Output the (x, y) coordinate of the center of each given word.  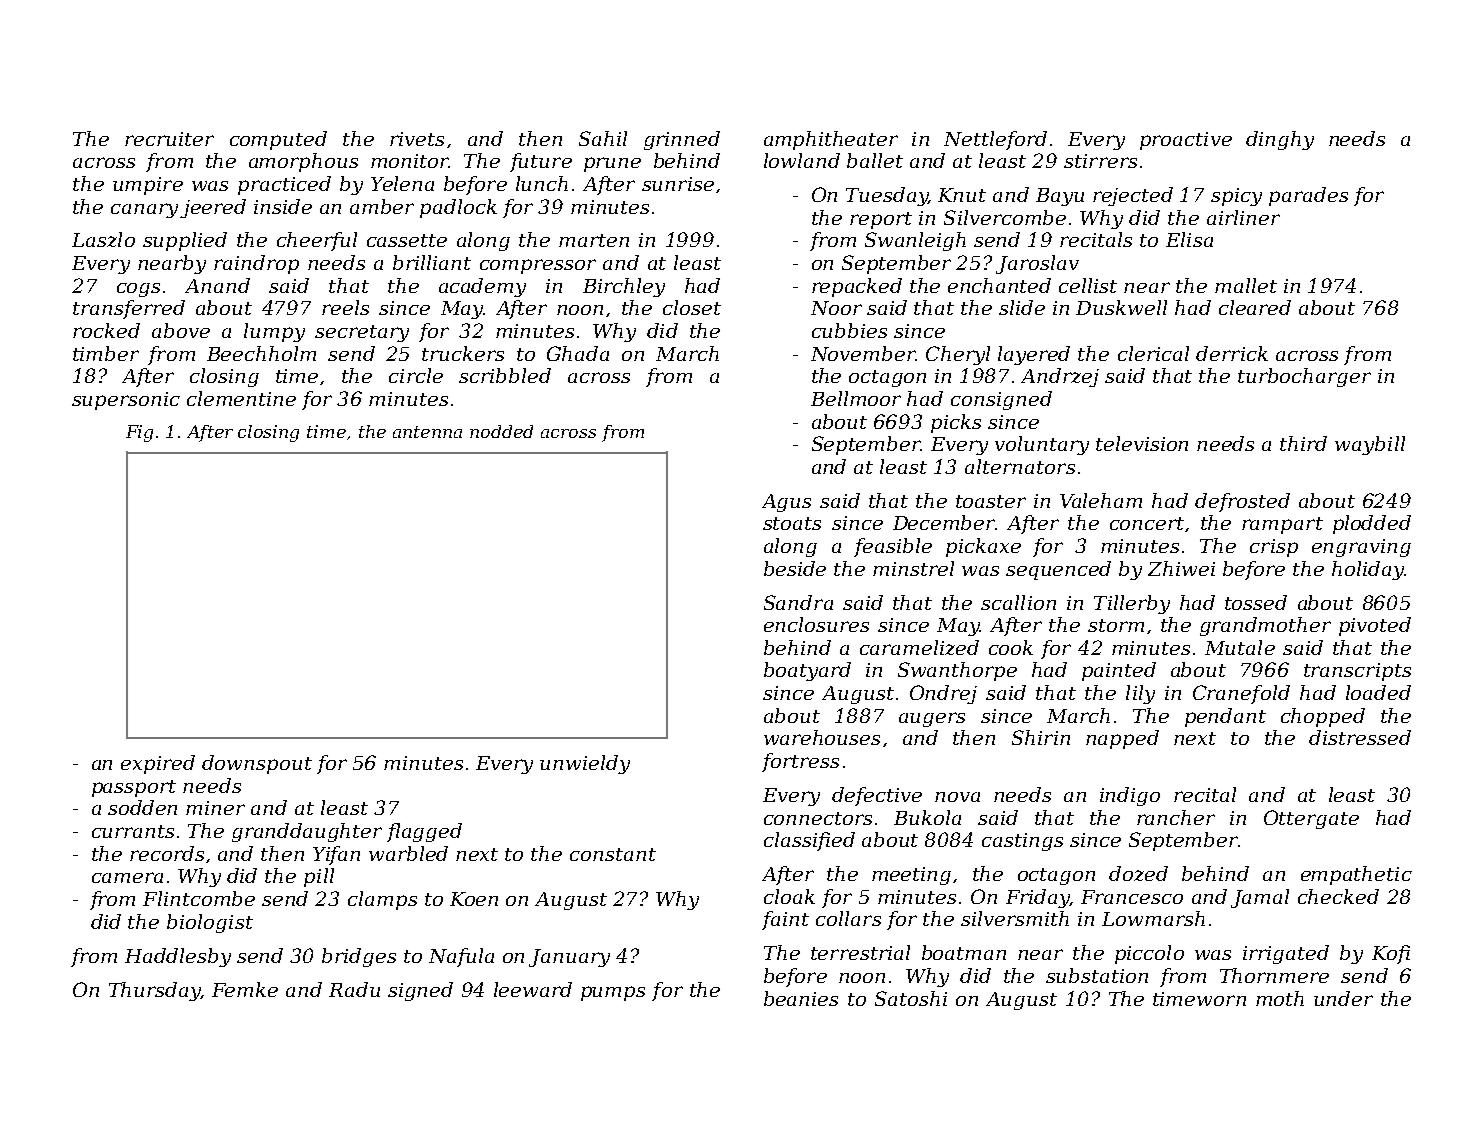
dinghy (1280, 140)
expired (158, 764)
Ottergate (1311, 819)
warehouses (822, 737)
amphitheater (831, 140)
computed (278, 140)
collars (848, 918)
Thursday (154, 991)
